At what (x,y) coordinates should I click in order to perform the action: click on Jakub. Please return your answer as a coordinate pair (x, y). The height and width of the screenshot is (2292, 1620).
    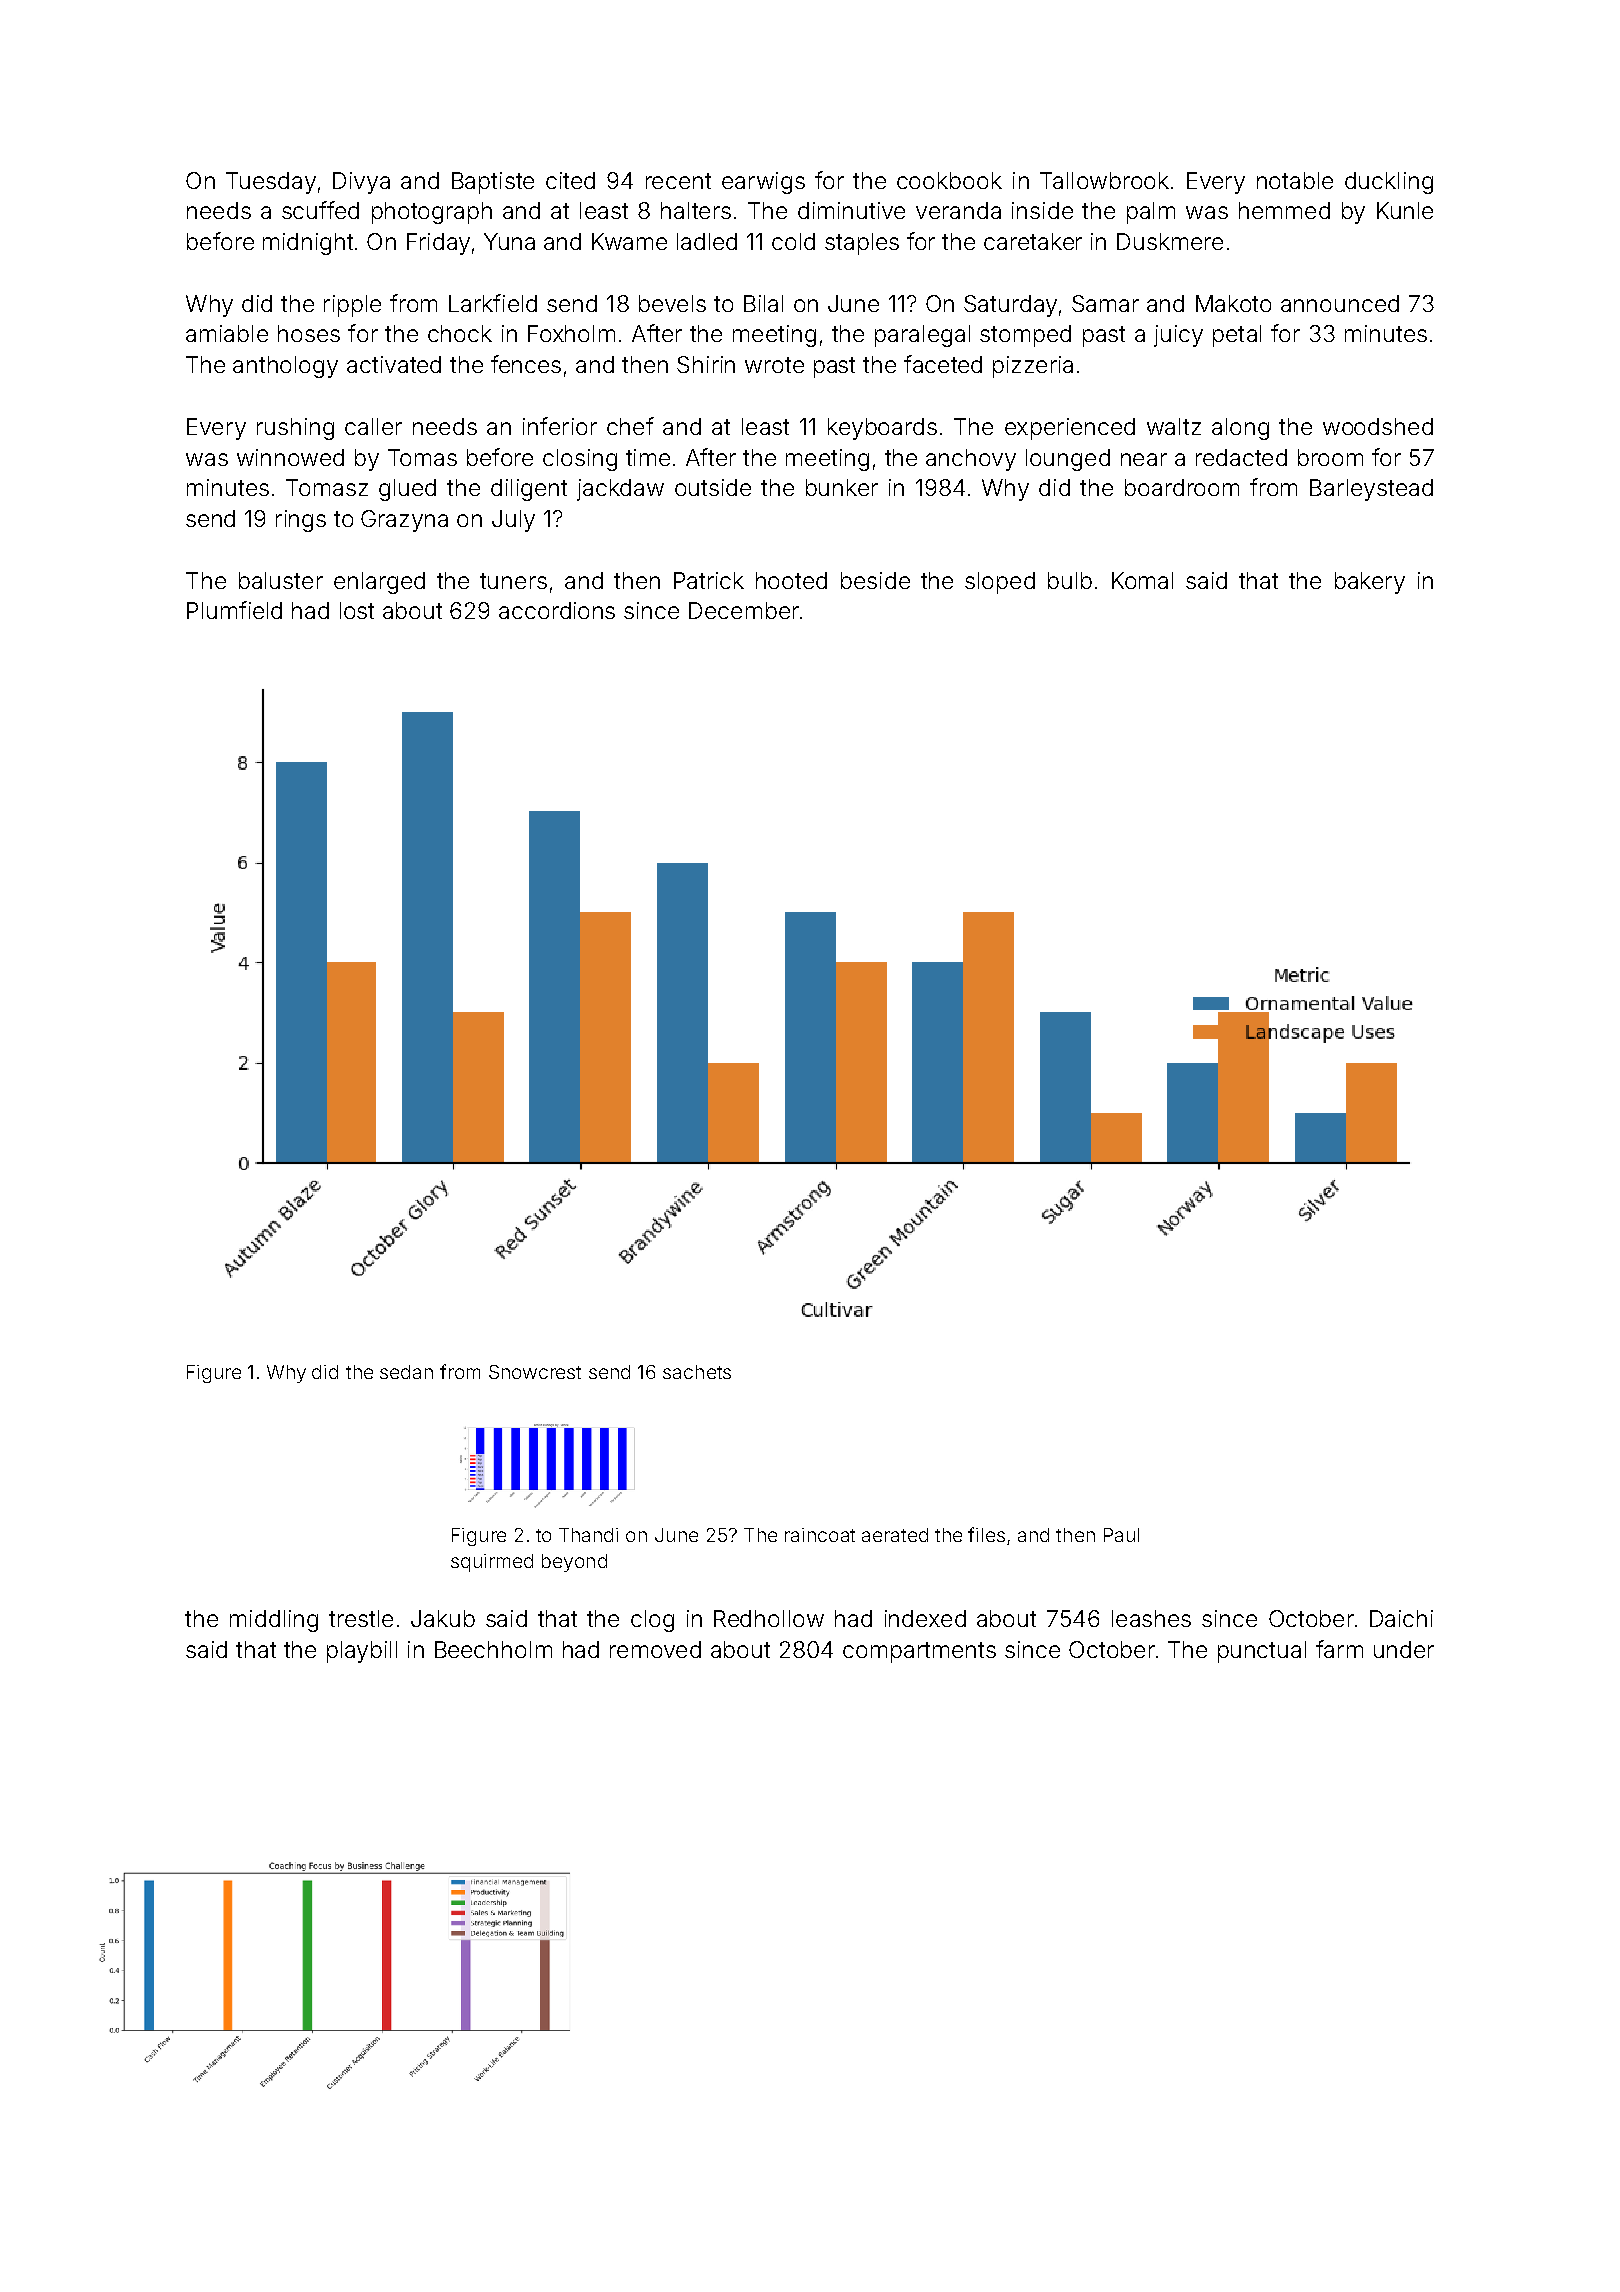
    Looking at the image, I should click on (443, 1618).
